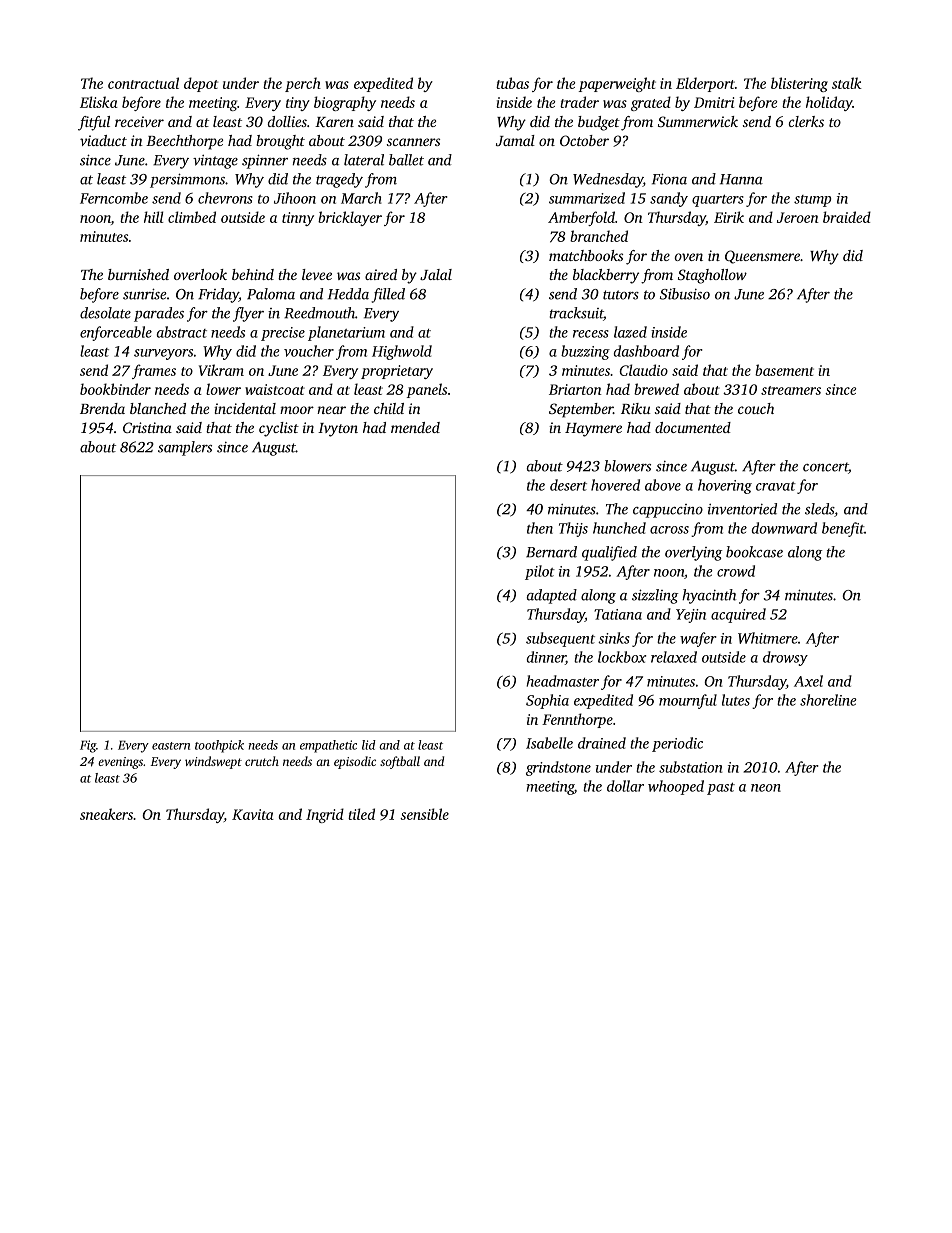  I want to click on Elderport, so click(705, 84).
